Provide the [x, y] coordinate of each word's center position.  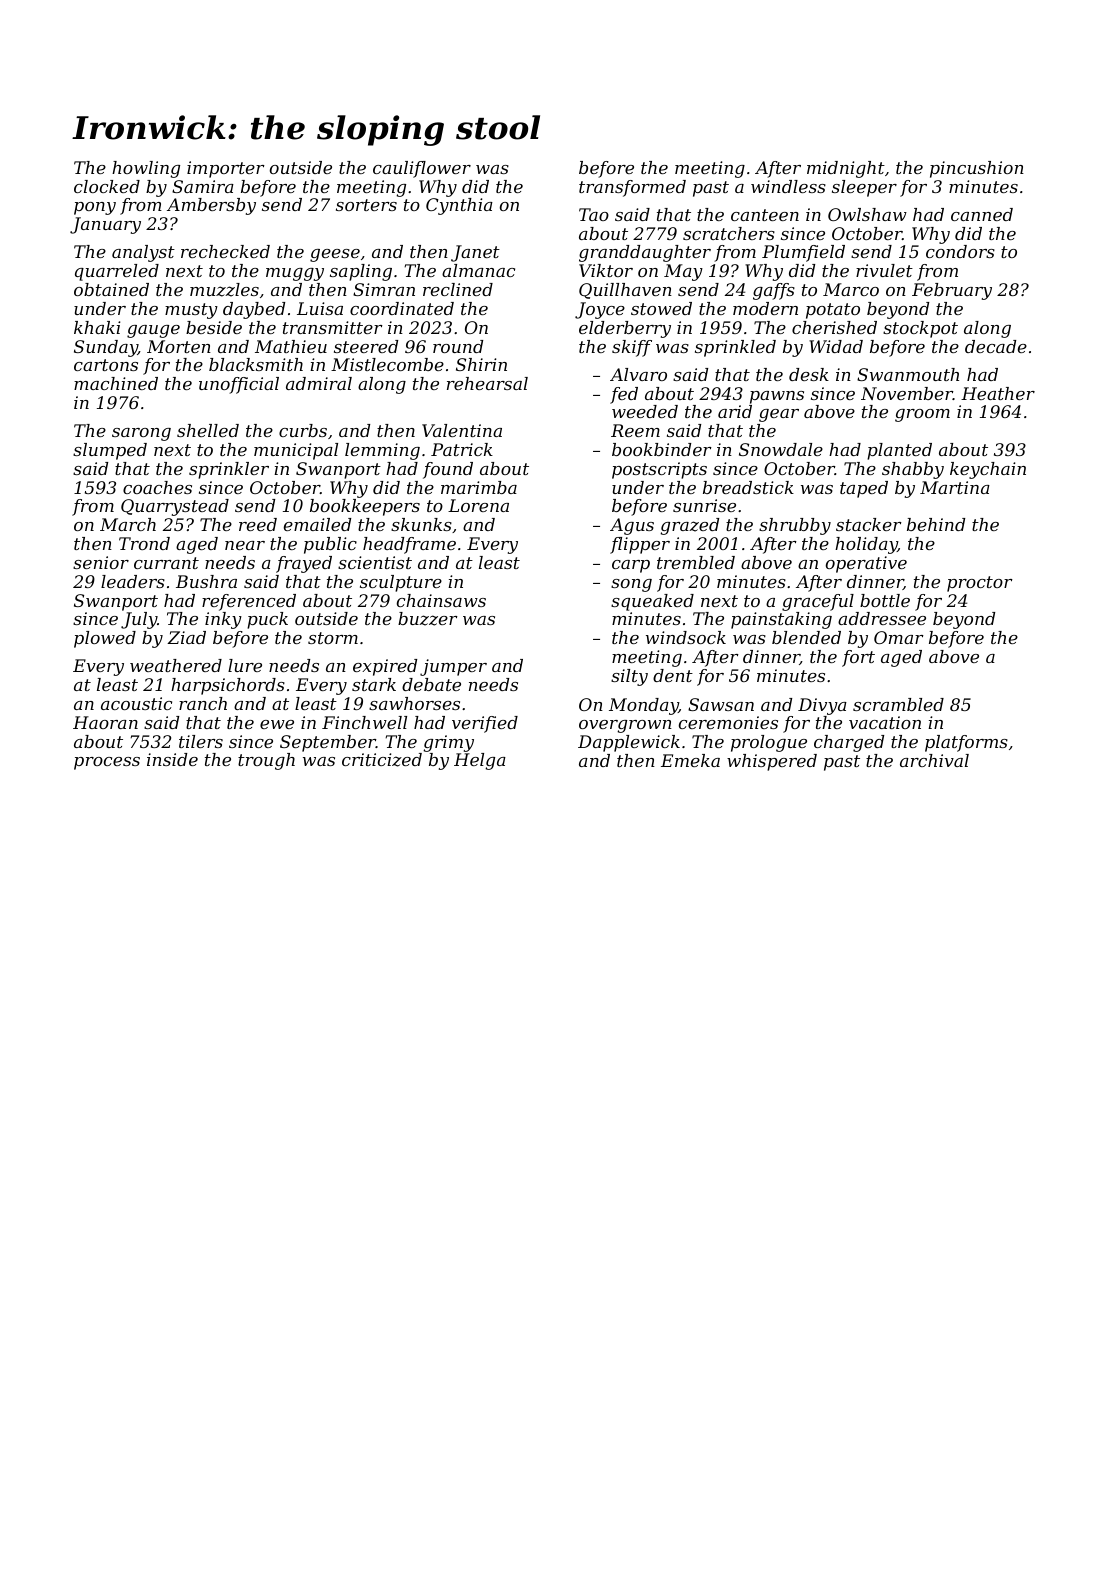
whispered [772, 762]
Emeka [690, 760]
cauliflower [422, 169]
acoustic [136, 703]
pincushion [977, 169]
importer [226, 169]
